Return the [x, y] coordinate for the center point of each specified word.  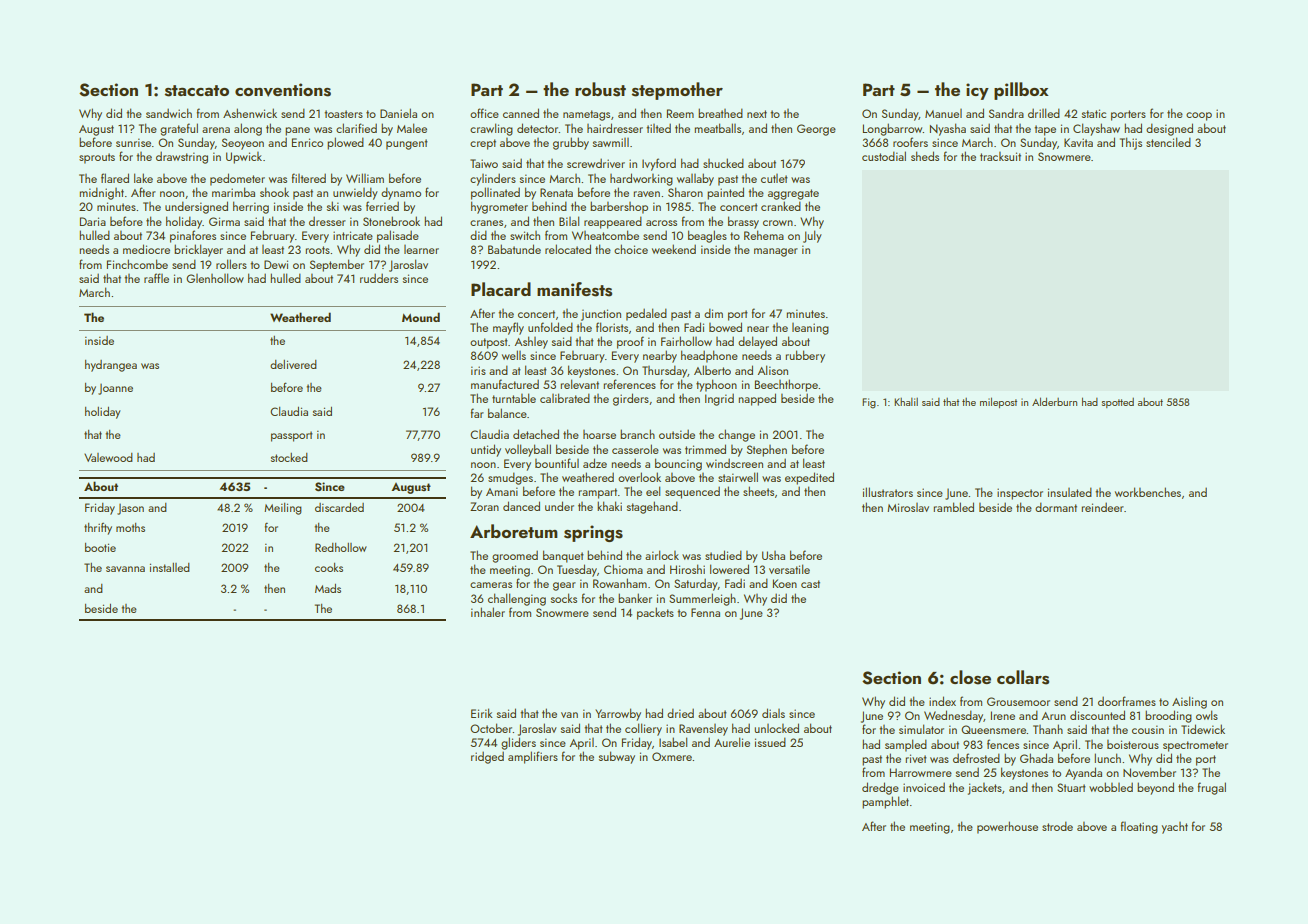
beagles [707, 236]
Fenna [705, 612]
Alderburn [1054, 401]
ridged [487, 757]
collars [1023, 677]
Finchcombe [137, 264]
